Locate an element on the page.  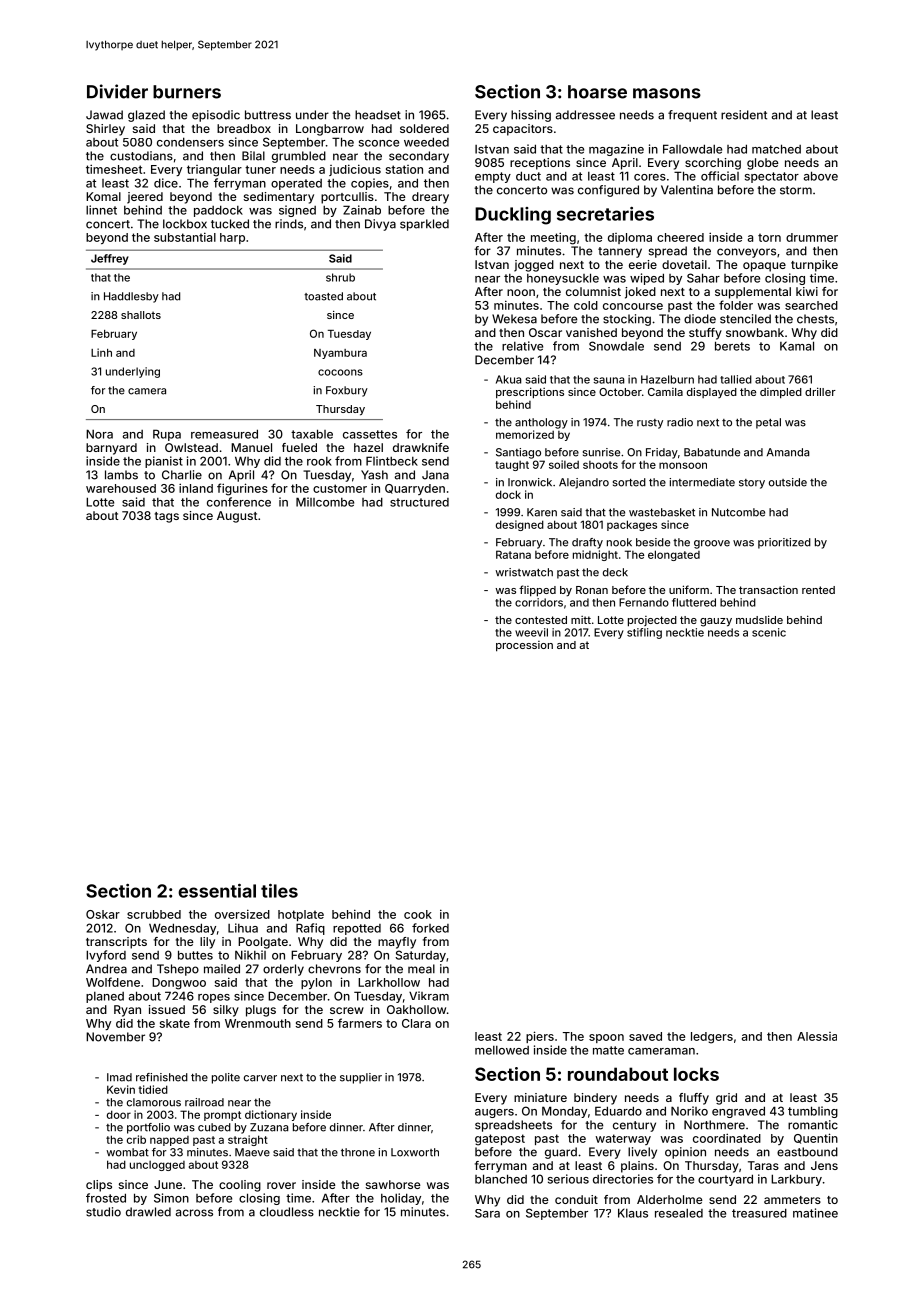
structured is located at coordinates (419, 502).
